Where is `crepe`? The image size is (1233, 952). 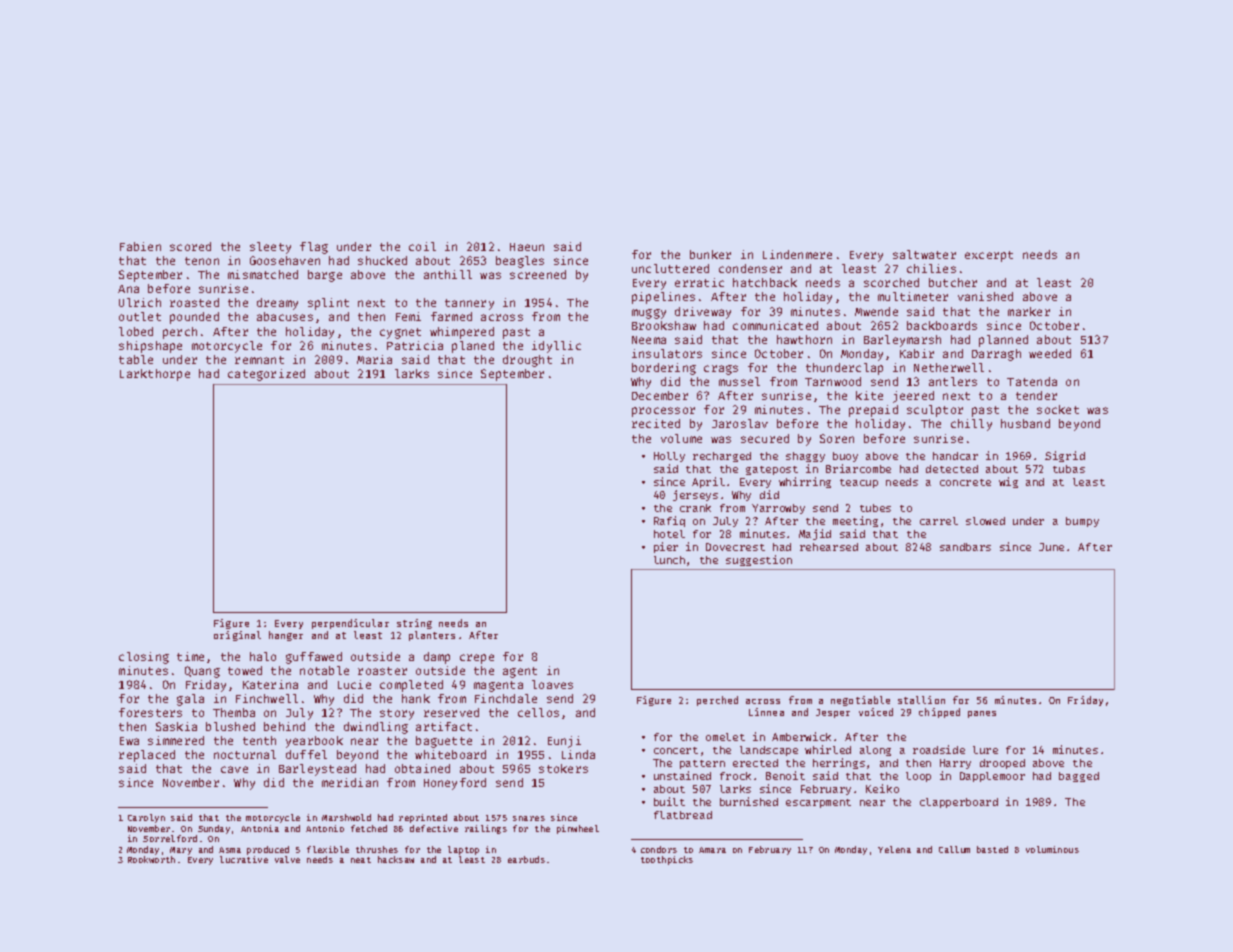
crepe is located at coordinates (477, 659).
